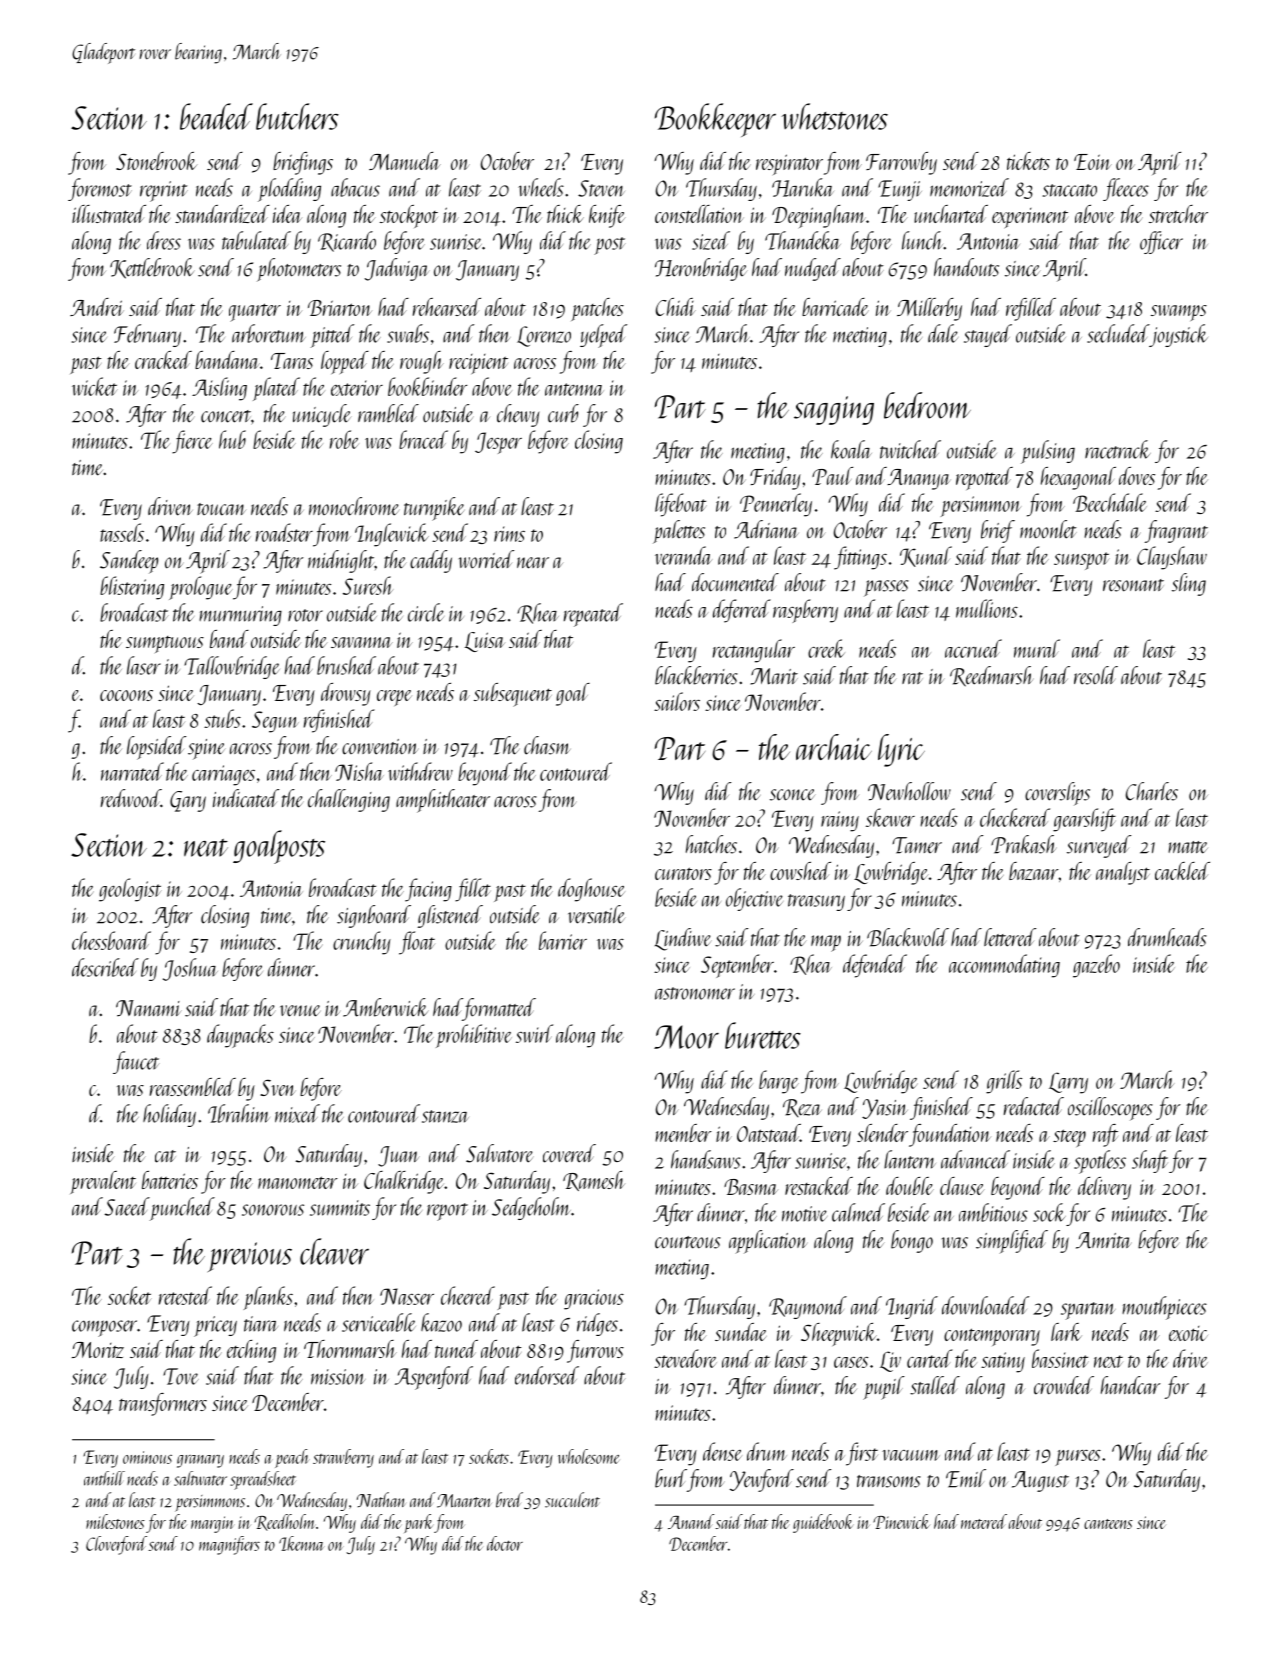 This screenshot has width=1279, height=1655. What do you see at coordinates (1108, 1524) in the screenshot?
I see `canteens` at bounding box center [1108, 1524].
